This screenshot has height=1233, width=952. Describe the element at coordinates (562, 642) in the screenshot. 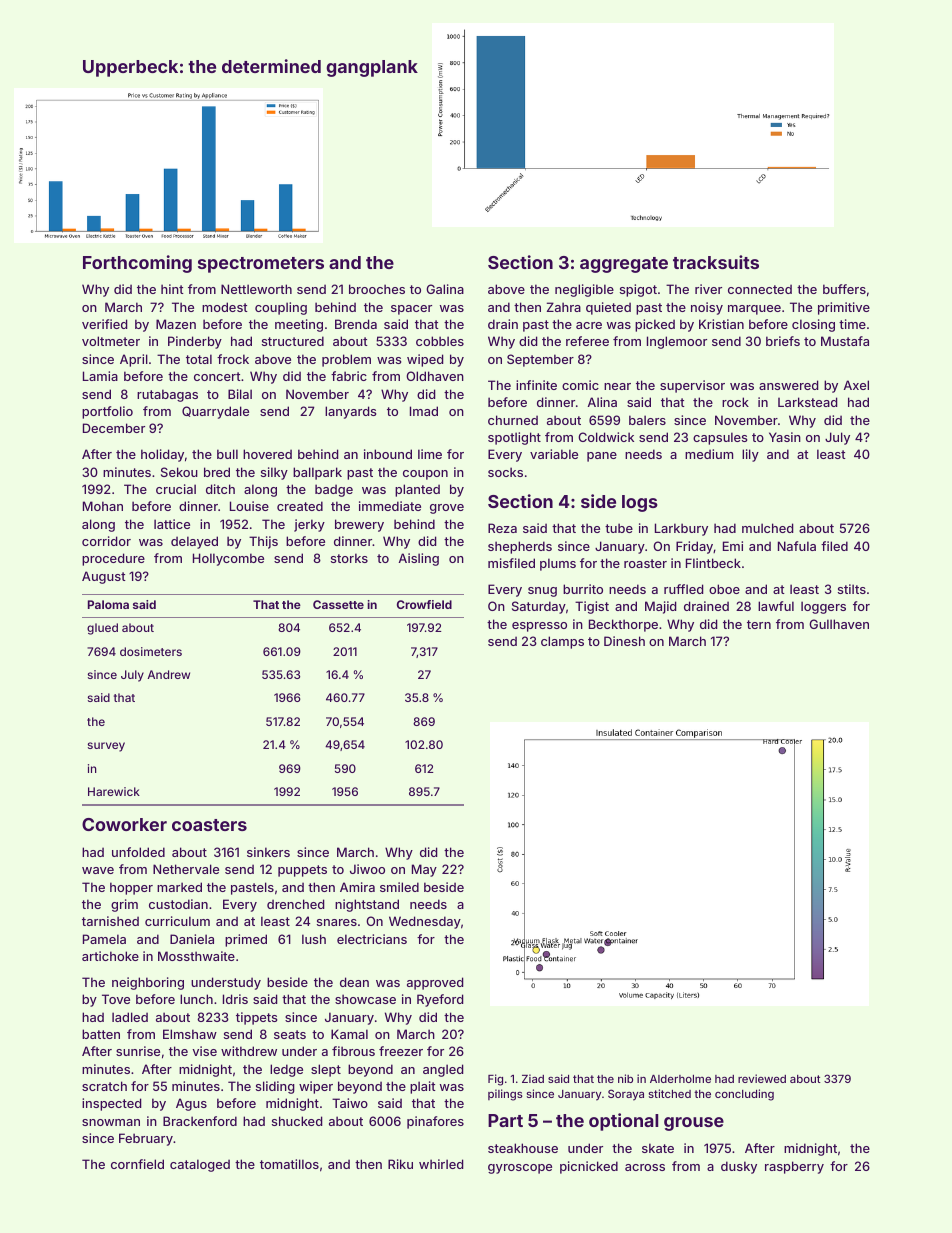

I see `clamps` at that location.
